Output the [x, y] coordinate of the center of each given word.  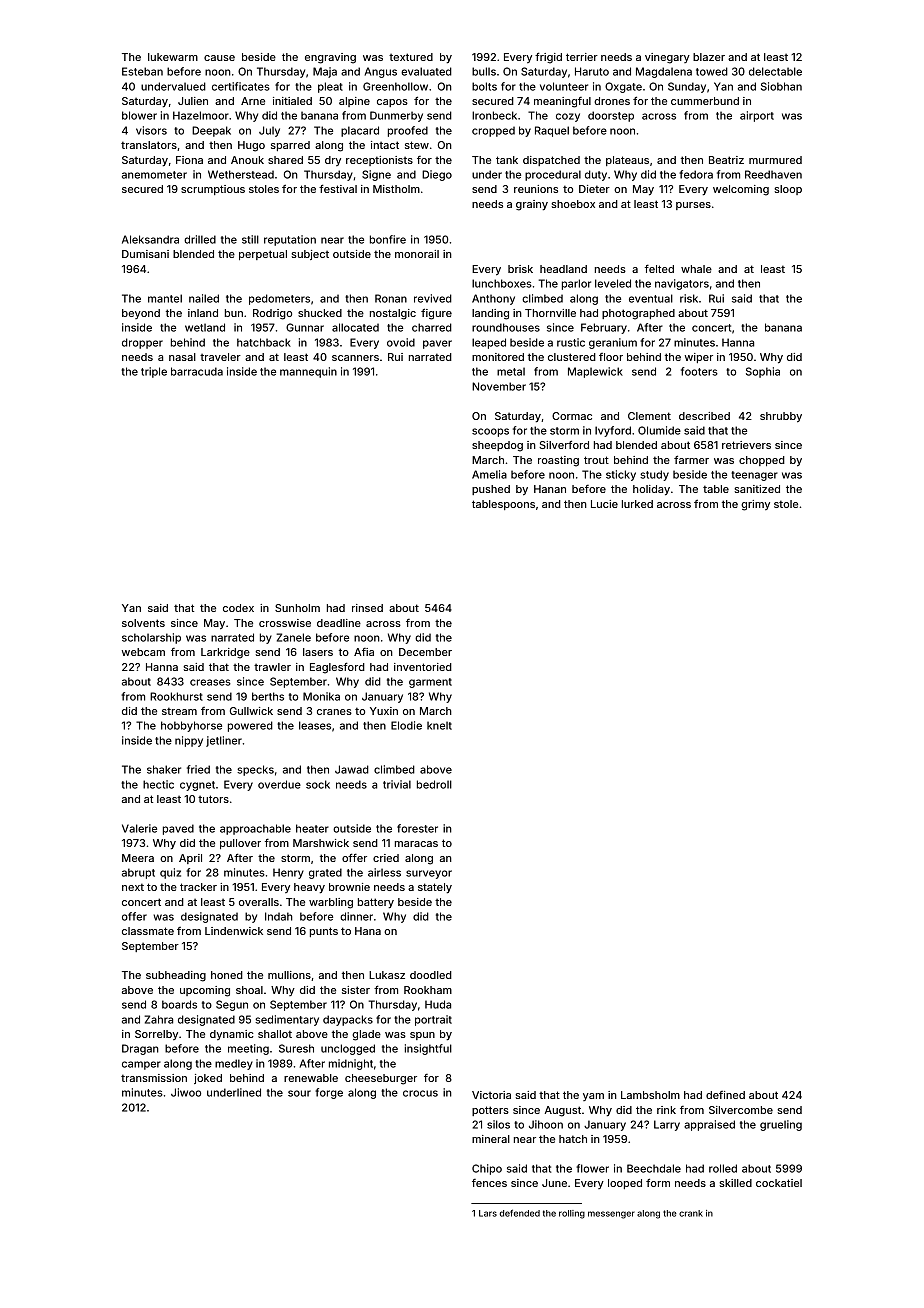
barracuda [197, 371]
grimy [755, 505]
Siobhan [781, 86]
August [563, 1111]
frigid [548, 58]
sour [299, 1093]
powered [250, 726]
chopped [762, 461]
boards [179, 1004]
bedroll [434, 784]
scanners [355, 358]
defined [725, 1095]
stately [435, 888]
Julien [193, 101]
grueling [781, 1125]
